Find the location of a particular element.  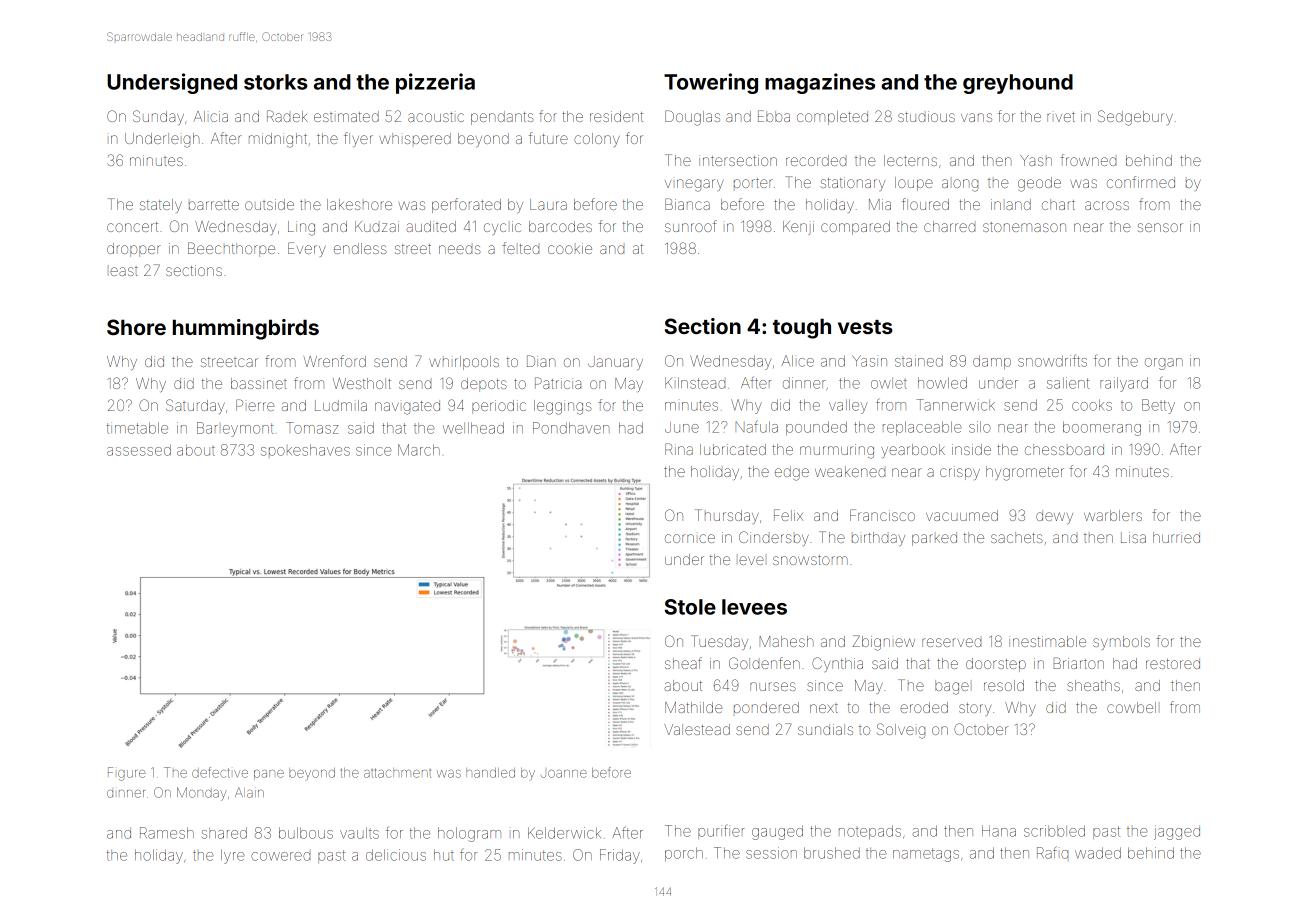

resident is located at coordinates (616, 116).
